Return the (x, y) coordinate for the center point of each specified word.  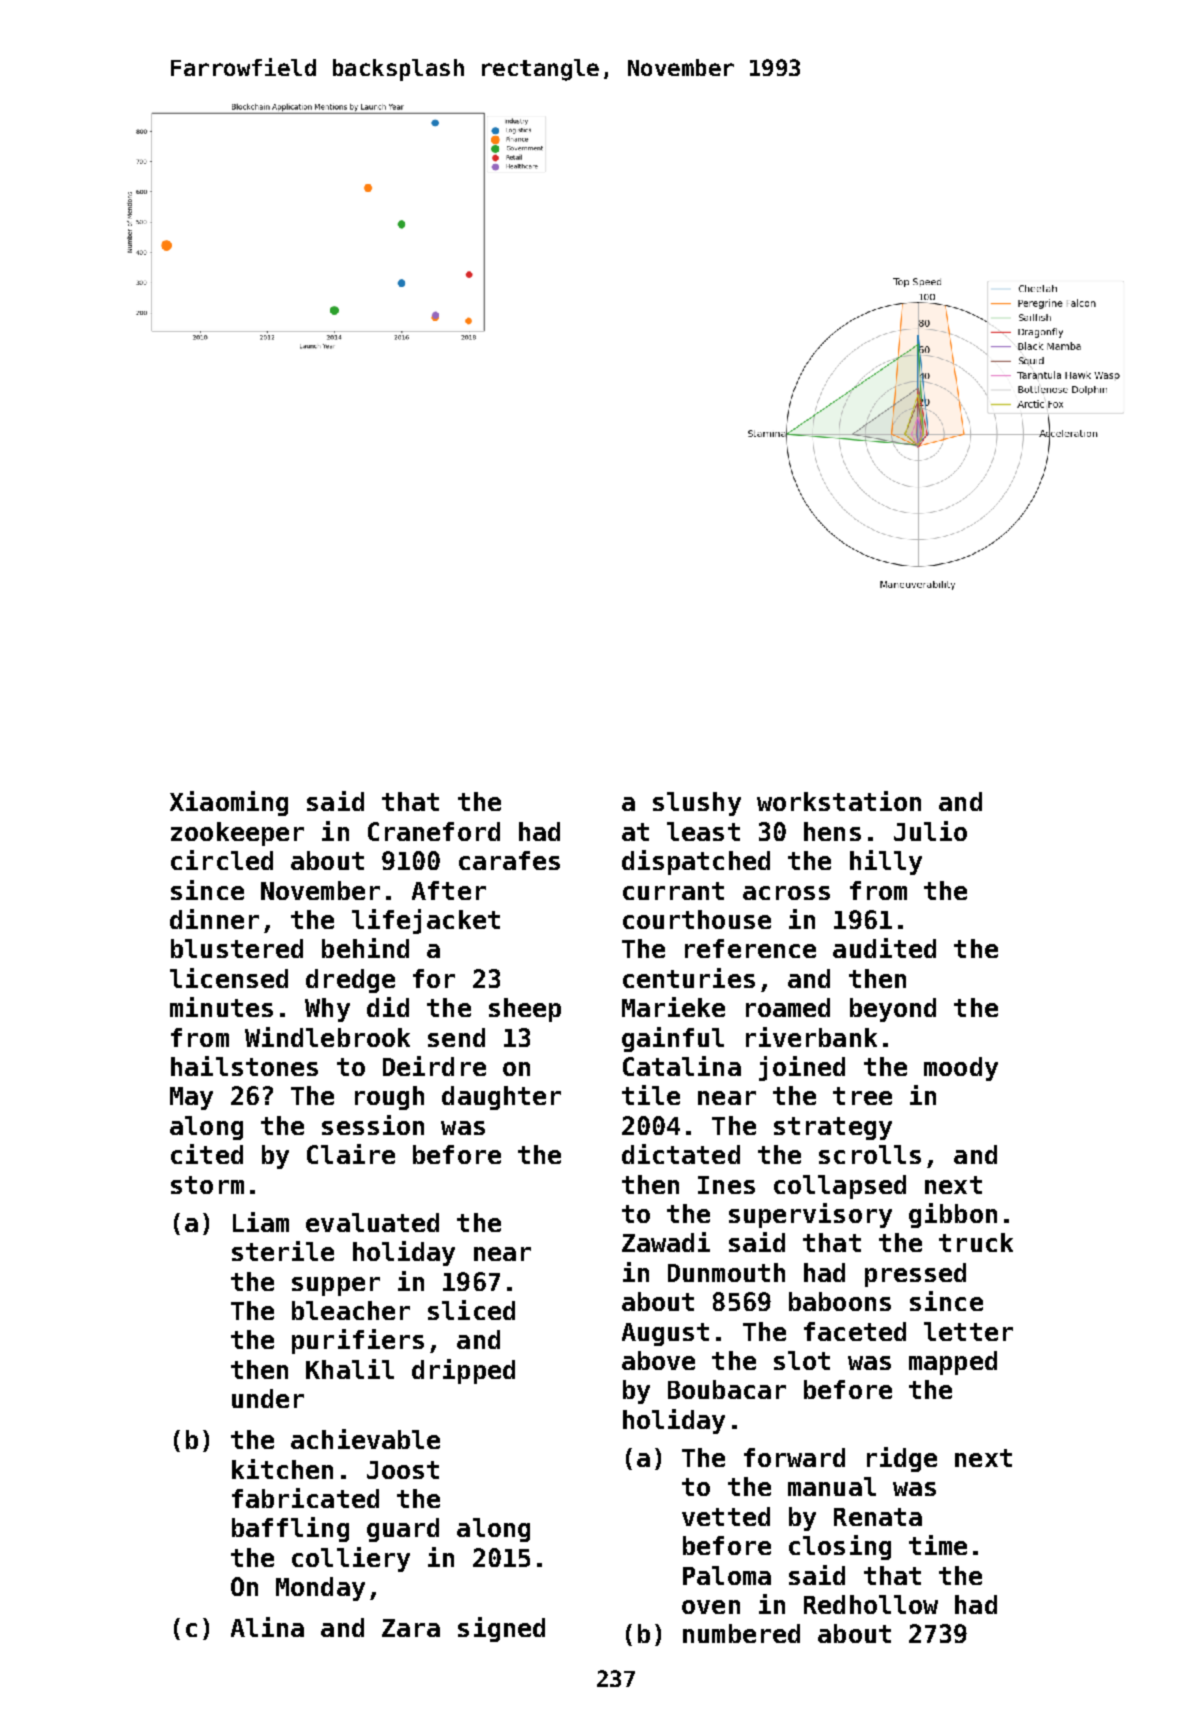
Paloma (727, 1575)
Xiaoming (229, 803)
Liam (261, 1222)
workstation (839, 801)
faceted (855, 1331)
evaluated (372, 1222)
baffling (290, 1529)
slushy (697, 804)
